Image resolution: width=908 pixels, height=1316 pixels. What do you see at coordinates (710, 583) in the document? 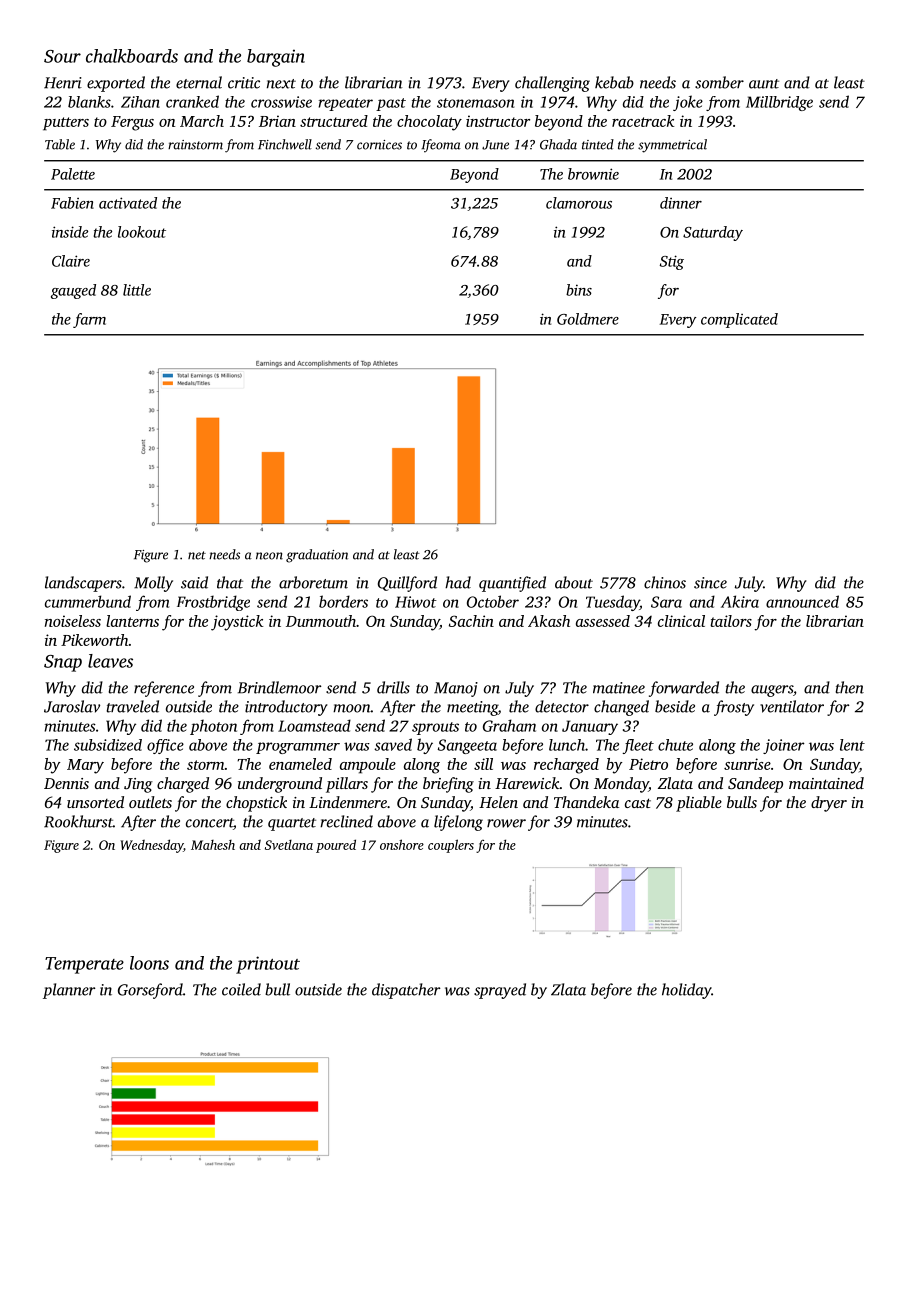
I see `since` at bounding box center [710, 583].
